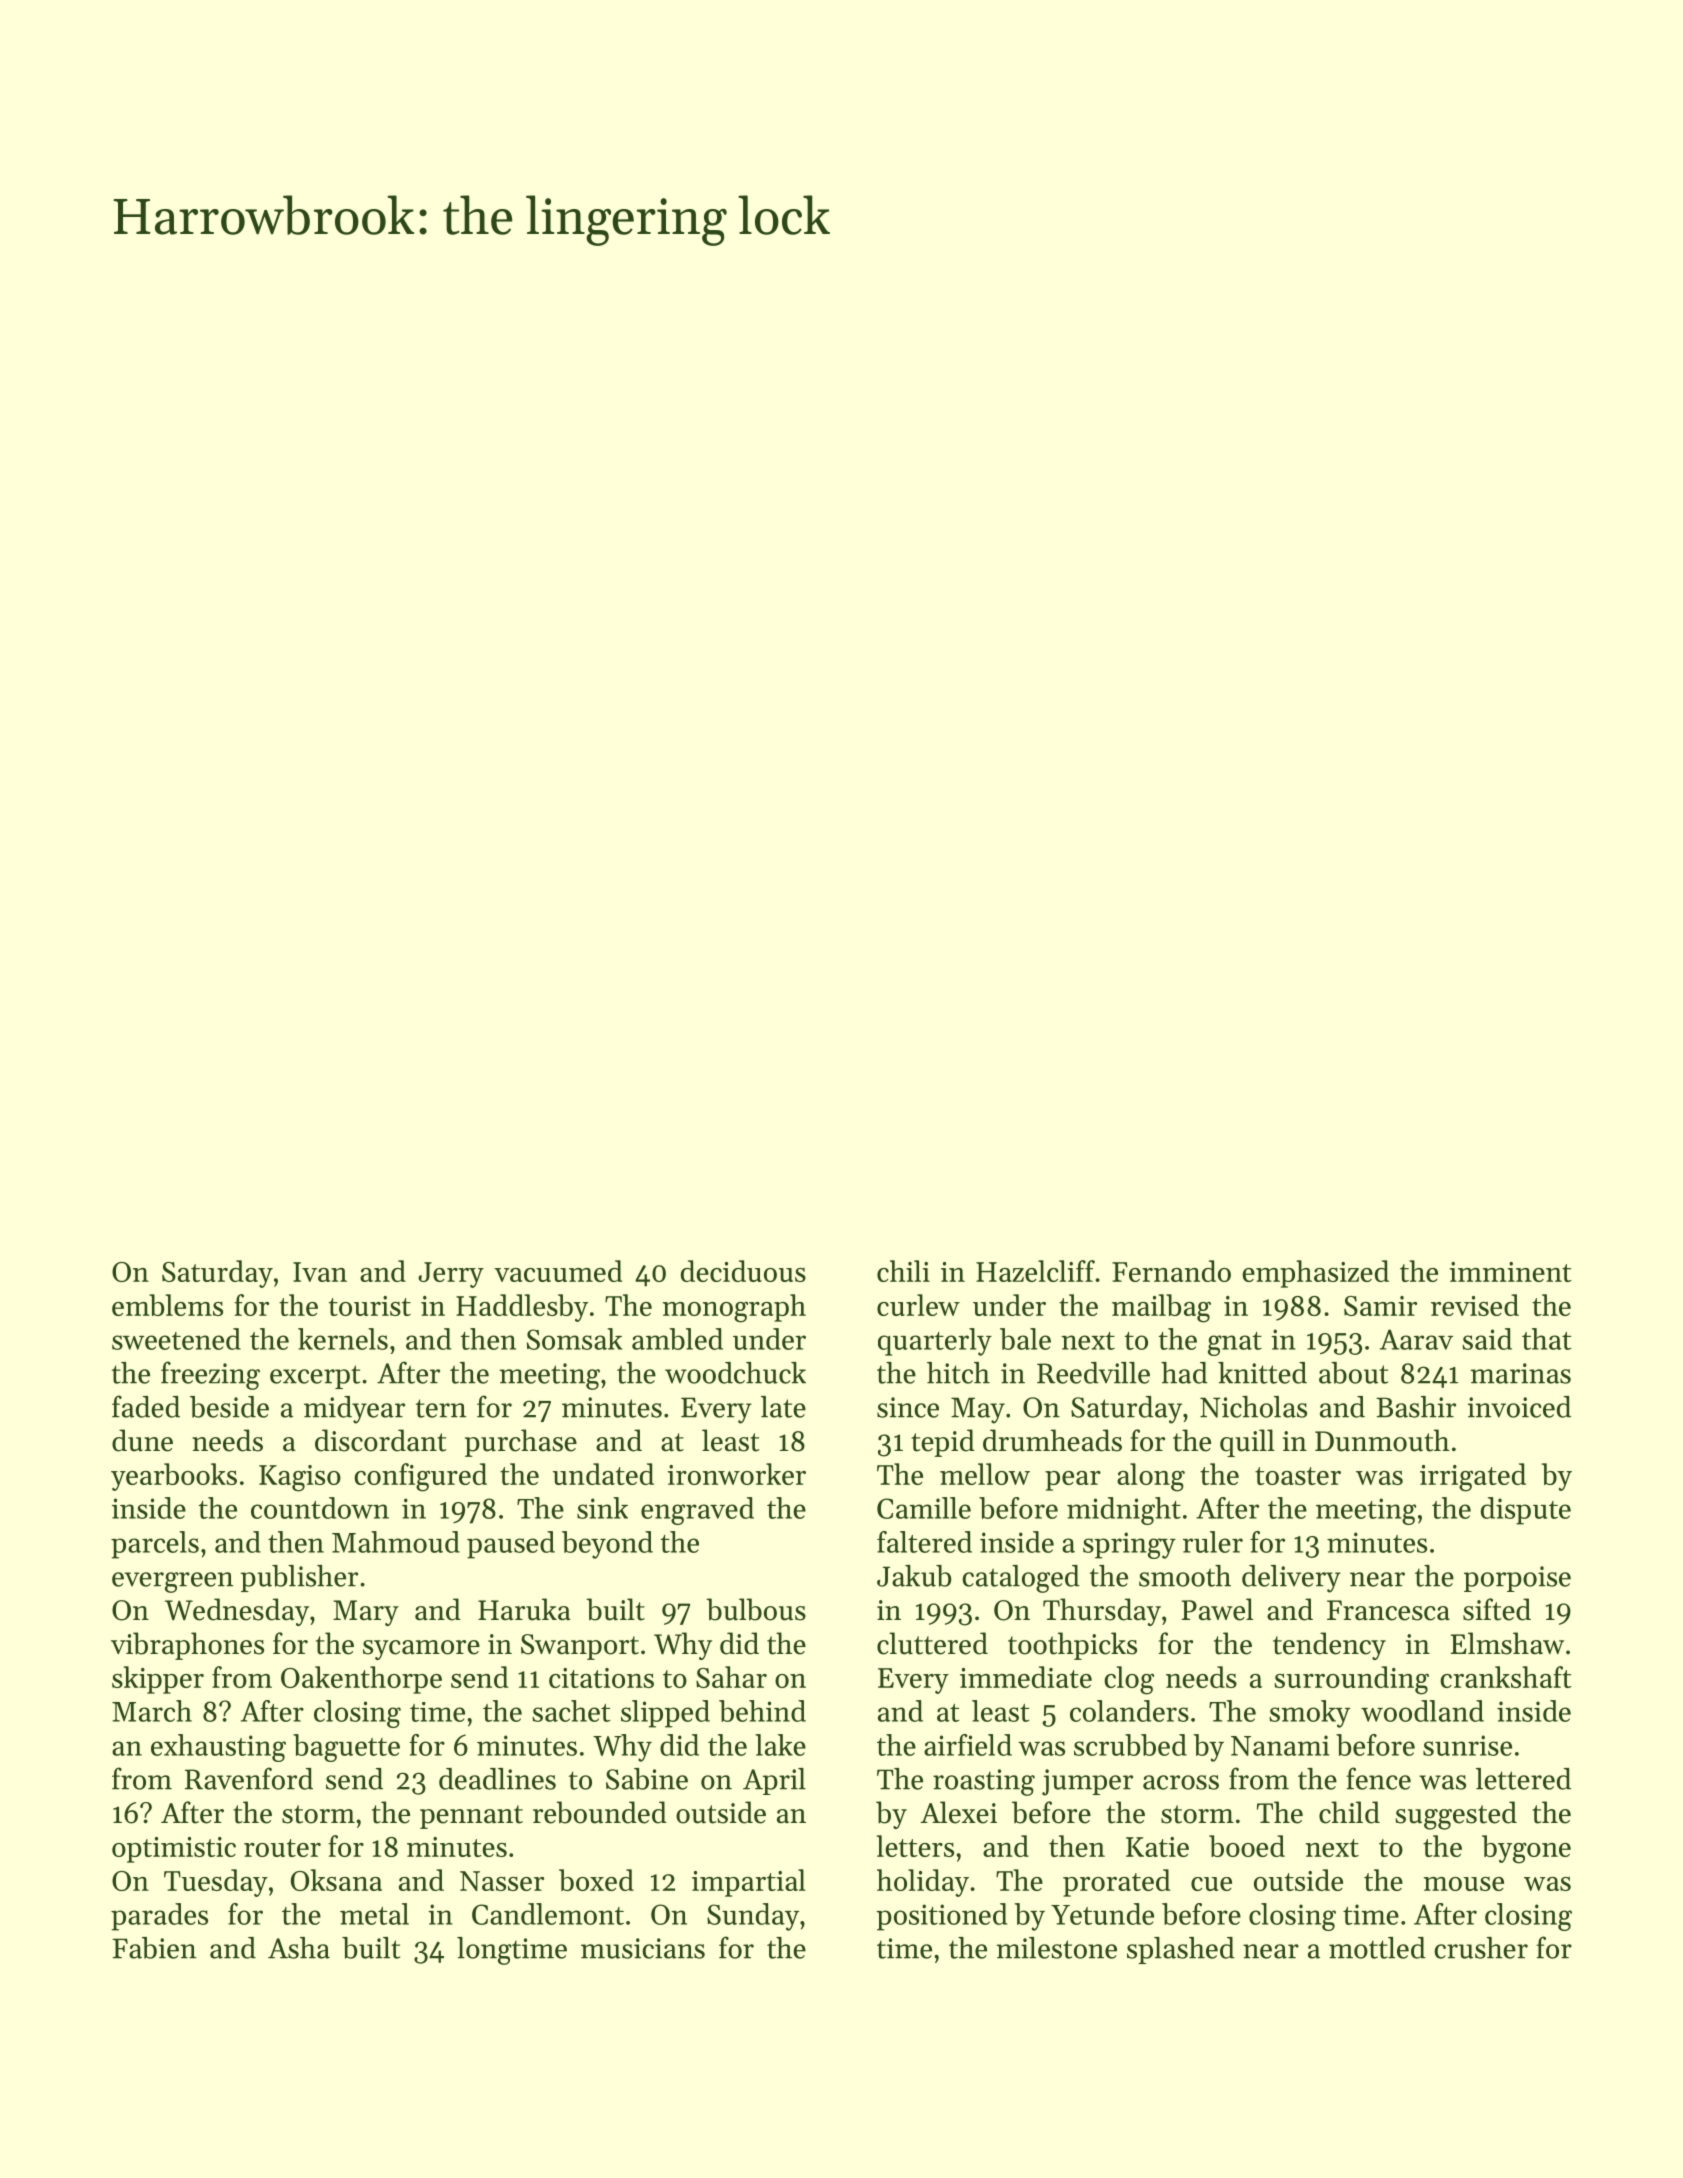 Image resolution: width=1683 pixels, height=2178 pixels. What do you see at coordinates (756, 1609) in the page?
I see `bulbous` at bounding box center [756, 1609].
